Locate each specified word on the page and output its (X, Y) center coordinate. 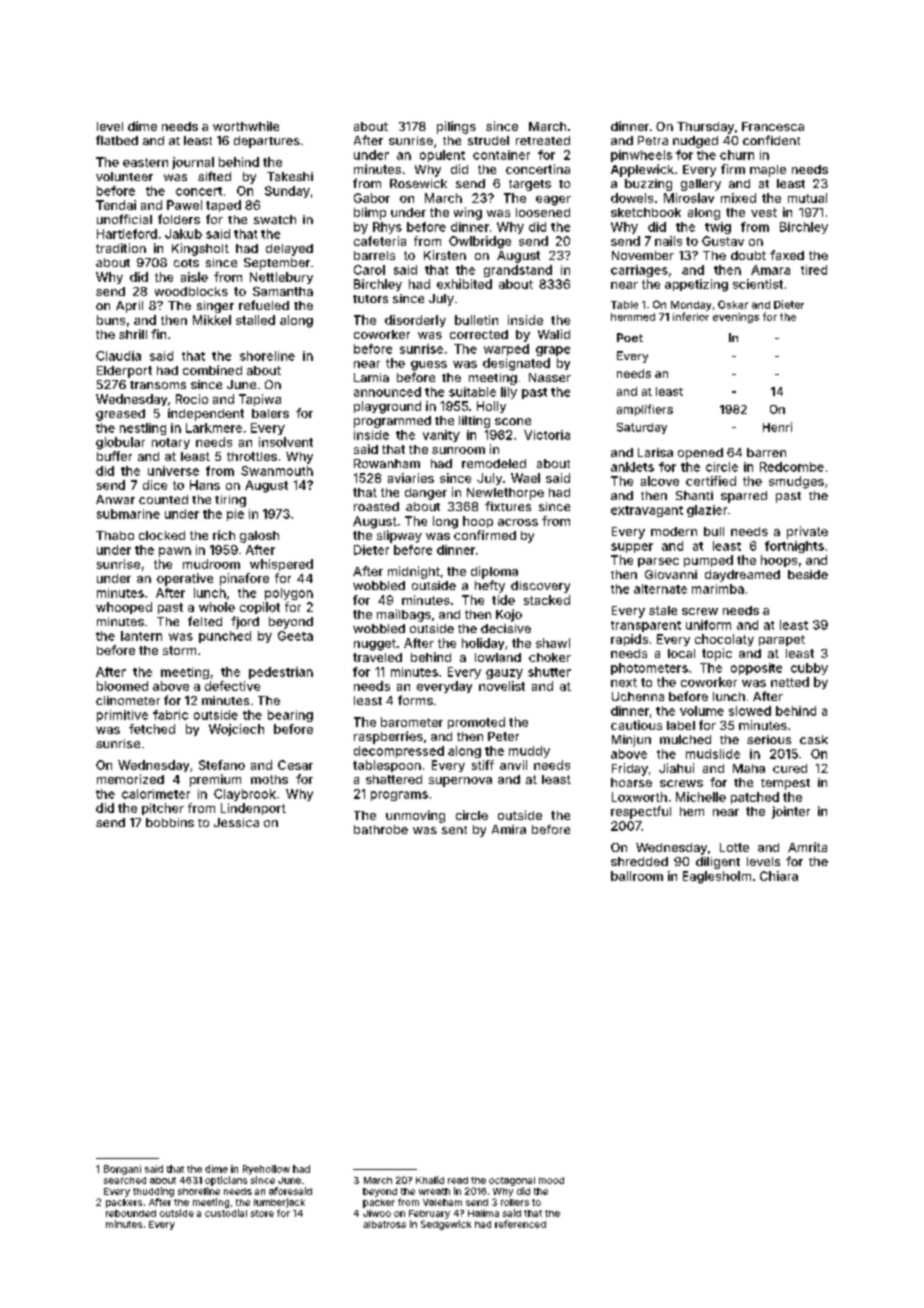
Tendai (116, 205)
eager (553, 201)
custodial (226, 1213)
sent (454, 830)
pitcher (163, 809)
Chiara (779, 876)
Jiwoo (377, 1213)
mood (551, 1180)
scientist (758, 284)
